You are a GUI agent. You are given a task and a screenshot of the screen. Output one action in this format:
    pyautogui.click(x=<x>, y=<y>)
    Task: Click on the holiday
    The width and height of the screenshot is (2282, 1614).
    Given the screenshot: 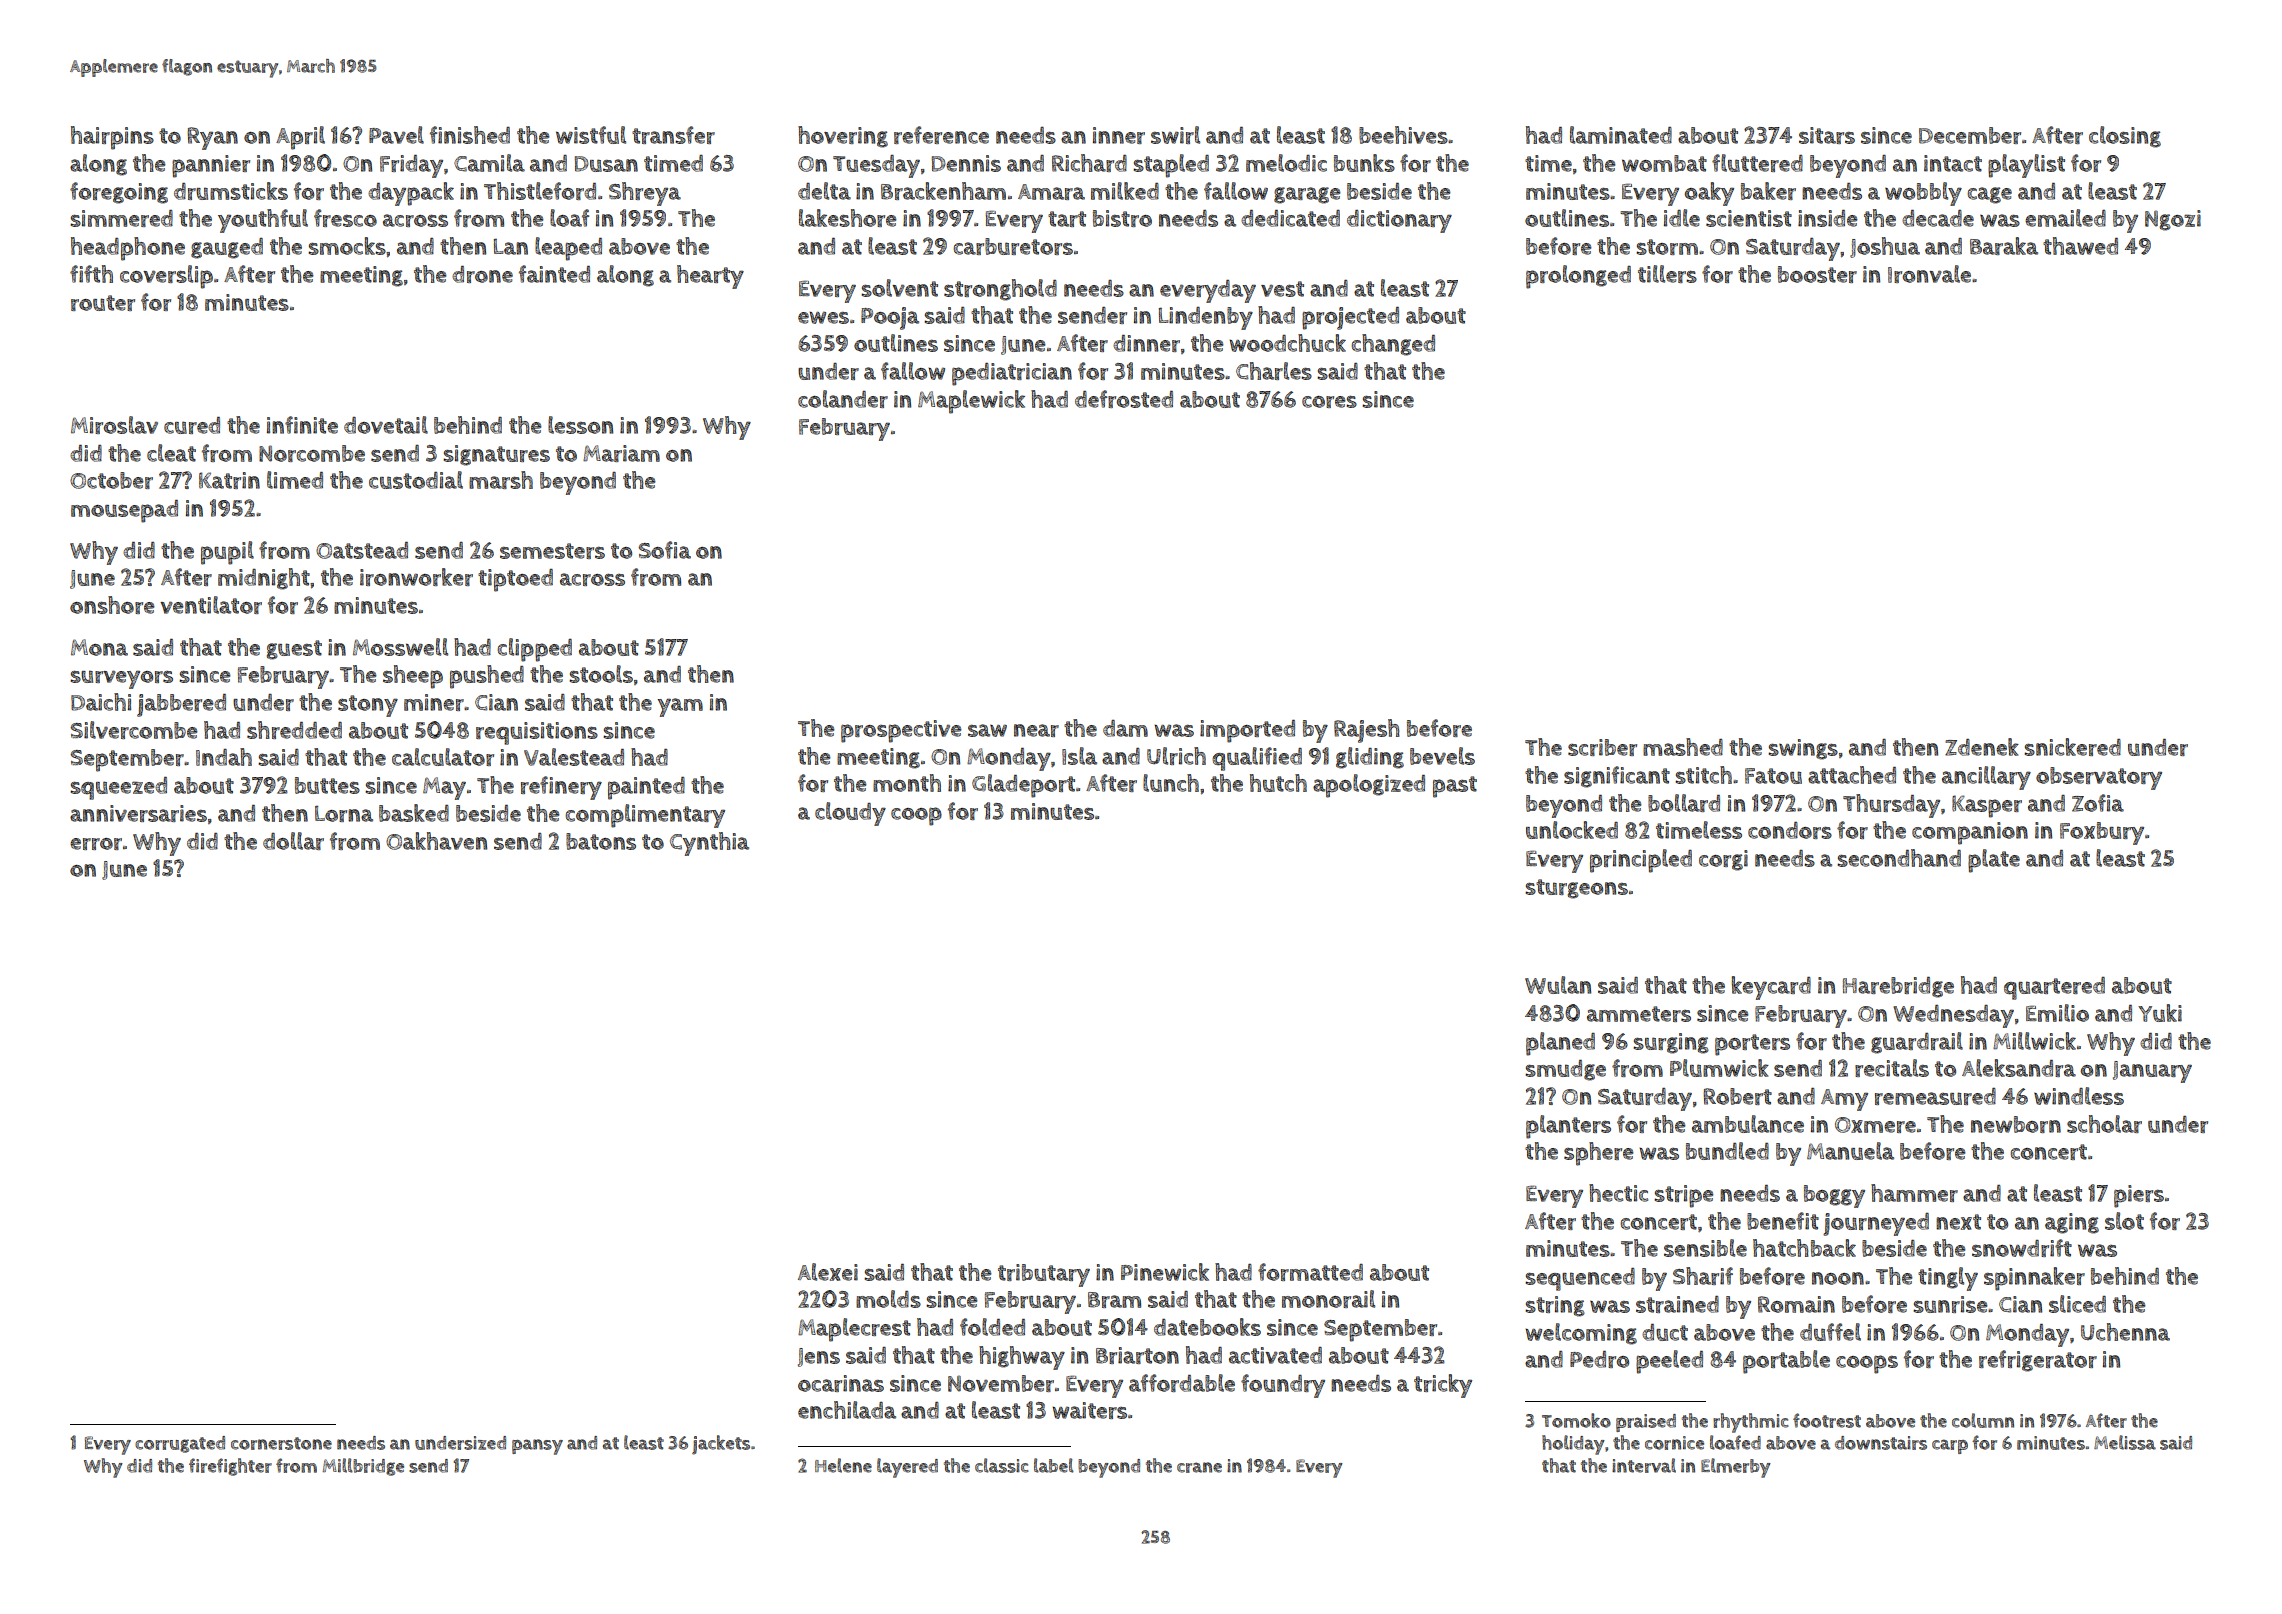 What is the action you would take?
    pyautogui.click(x=1573, y=1445)
